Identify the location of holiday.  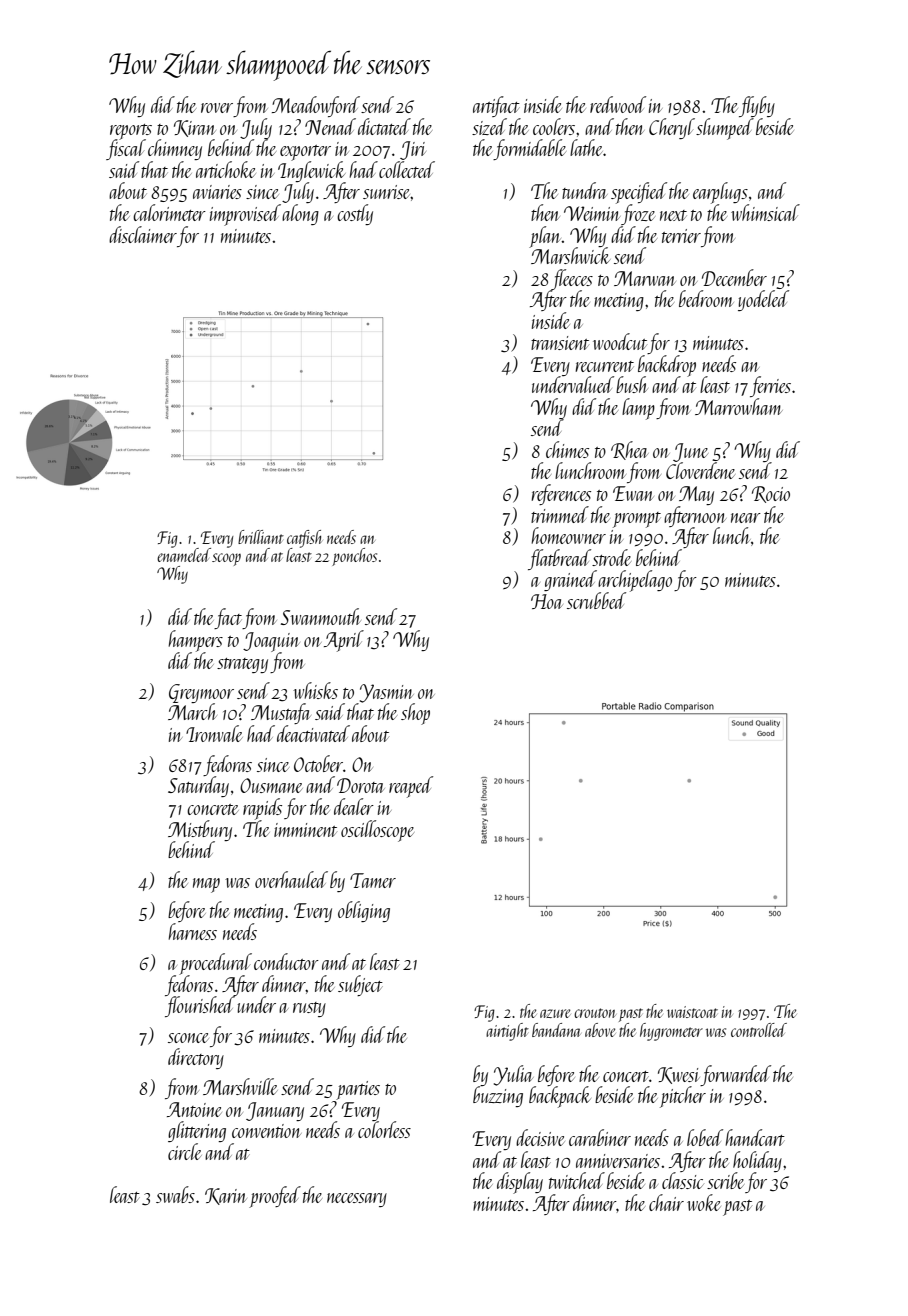
(757, 1161).
